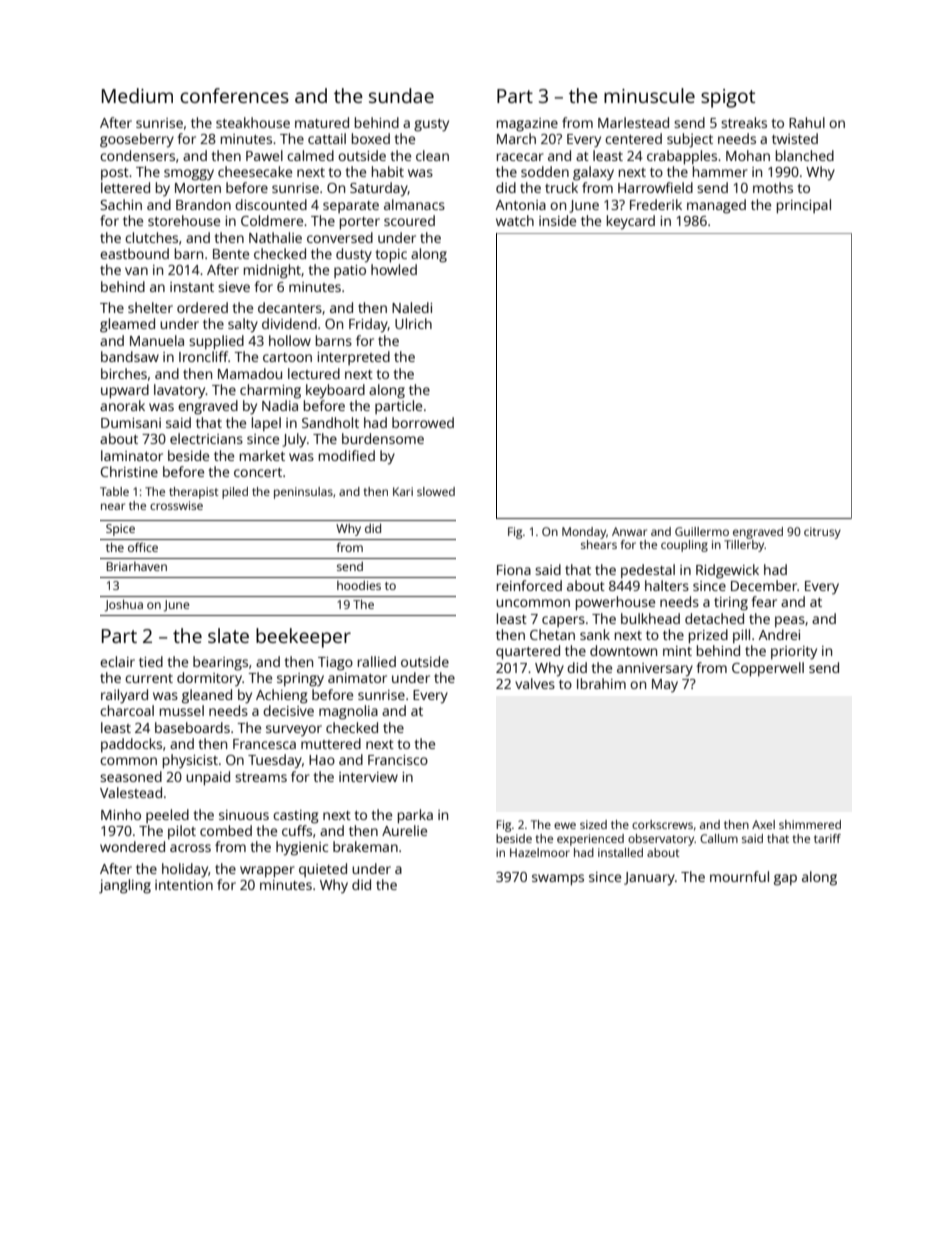  I want to click on hoodies, so click(359, 585).
